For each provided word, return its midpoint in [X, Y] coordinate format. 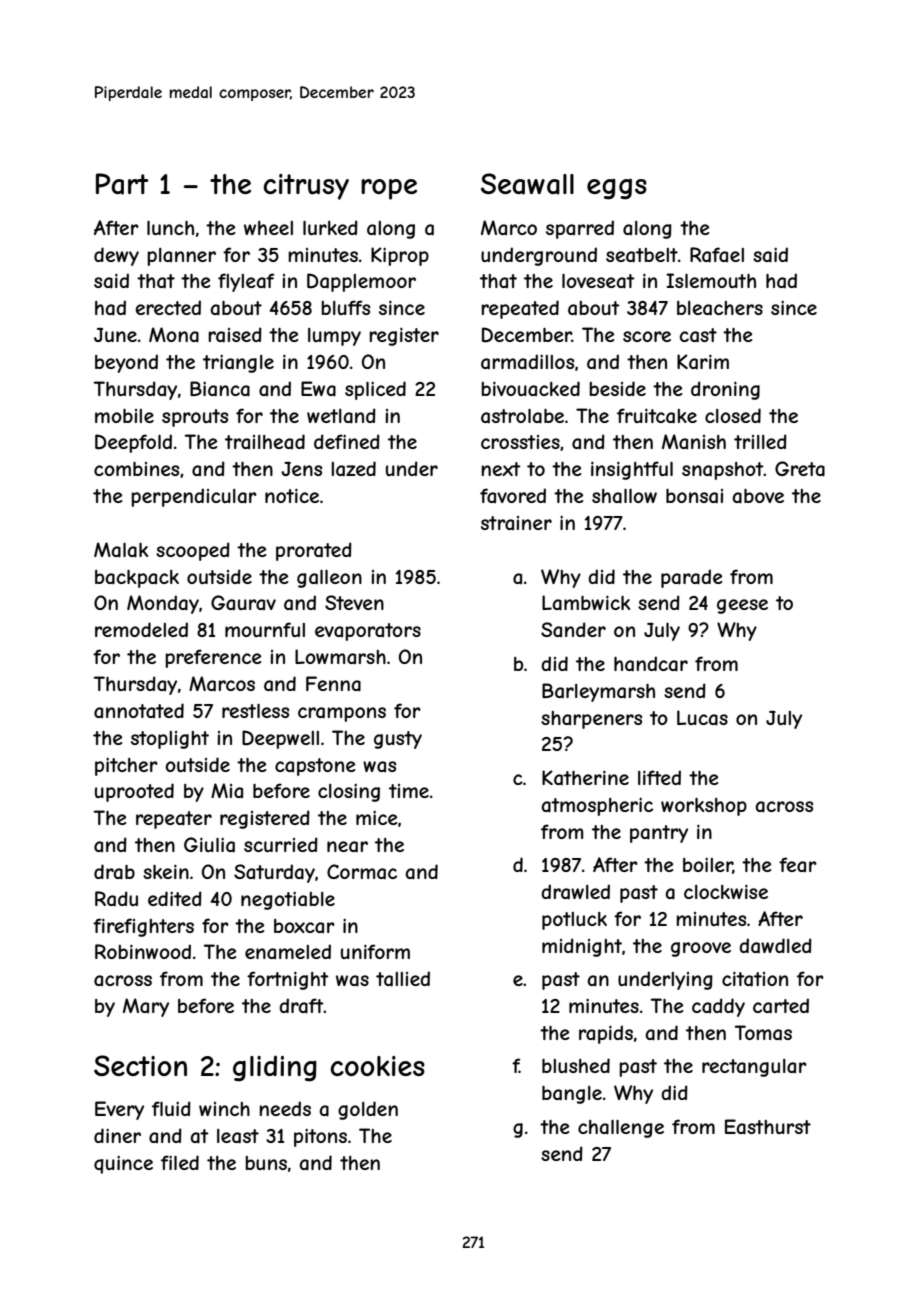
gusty [398, 740]
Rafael [717, 255]
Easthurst [768, 1127]
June [115, 335]
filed [180, 1162]
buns [266, 1163]
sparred [580, 229]
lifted [659, 777]
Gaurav [243, 602]
